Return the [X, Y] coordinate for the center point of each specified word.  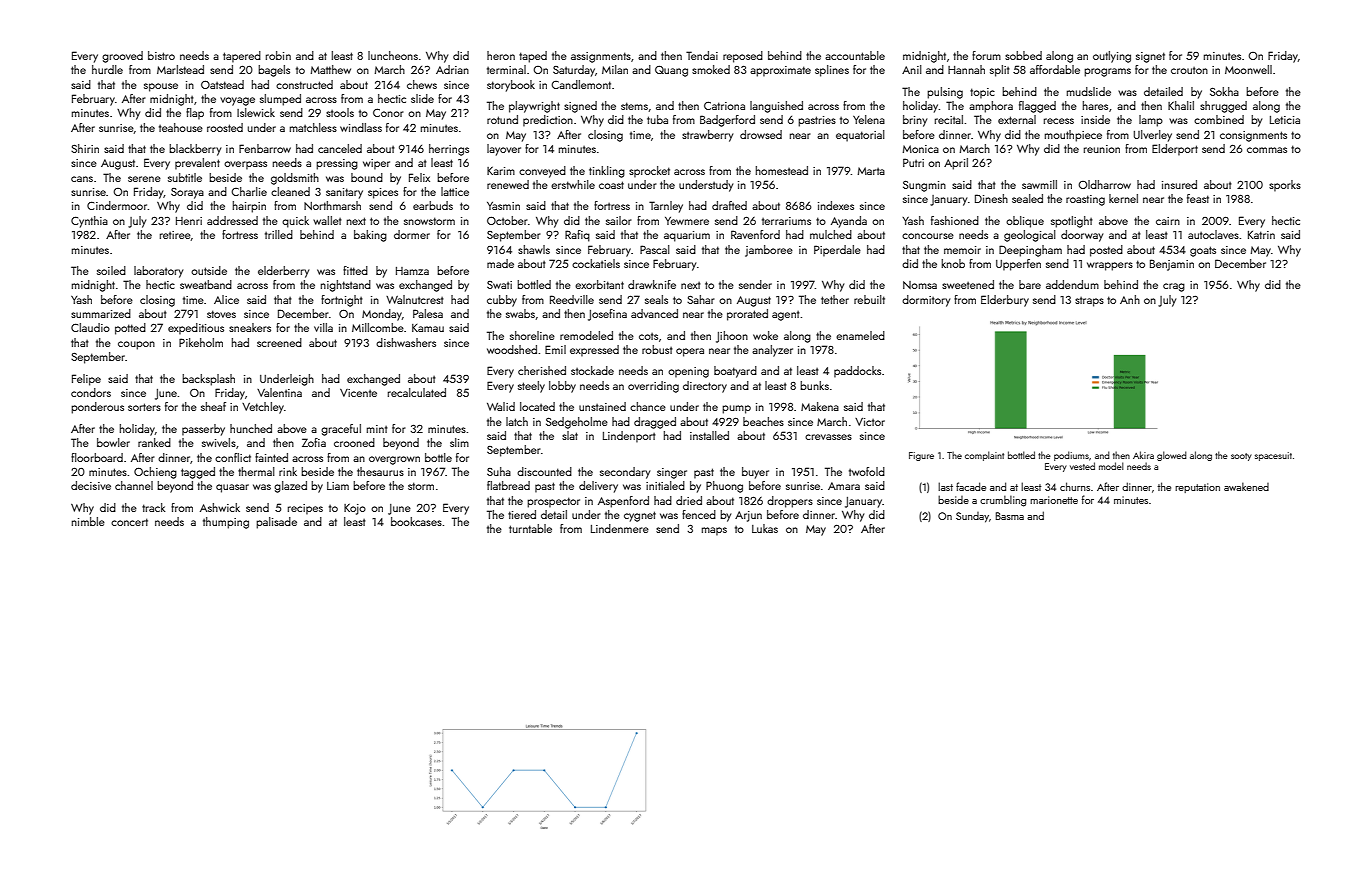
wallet [327, 220]
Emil [555, 349]
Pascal [655, 249]
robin [278, 55]
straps [1089, 302]
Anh [1130, 299]
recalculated [417, 392]
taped [533, 57]
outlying [1112, 57]
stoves [221, 314]
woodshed [512, 349]
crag [1174, 287]
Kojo [355, 509]
